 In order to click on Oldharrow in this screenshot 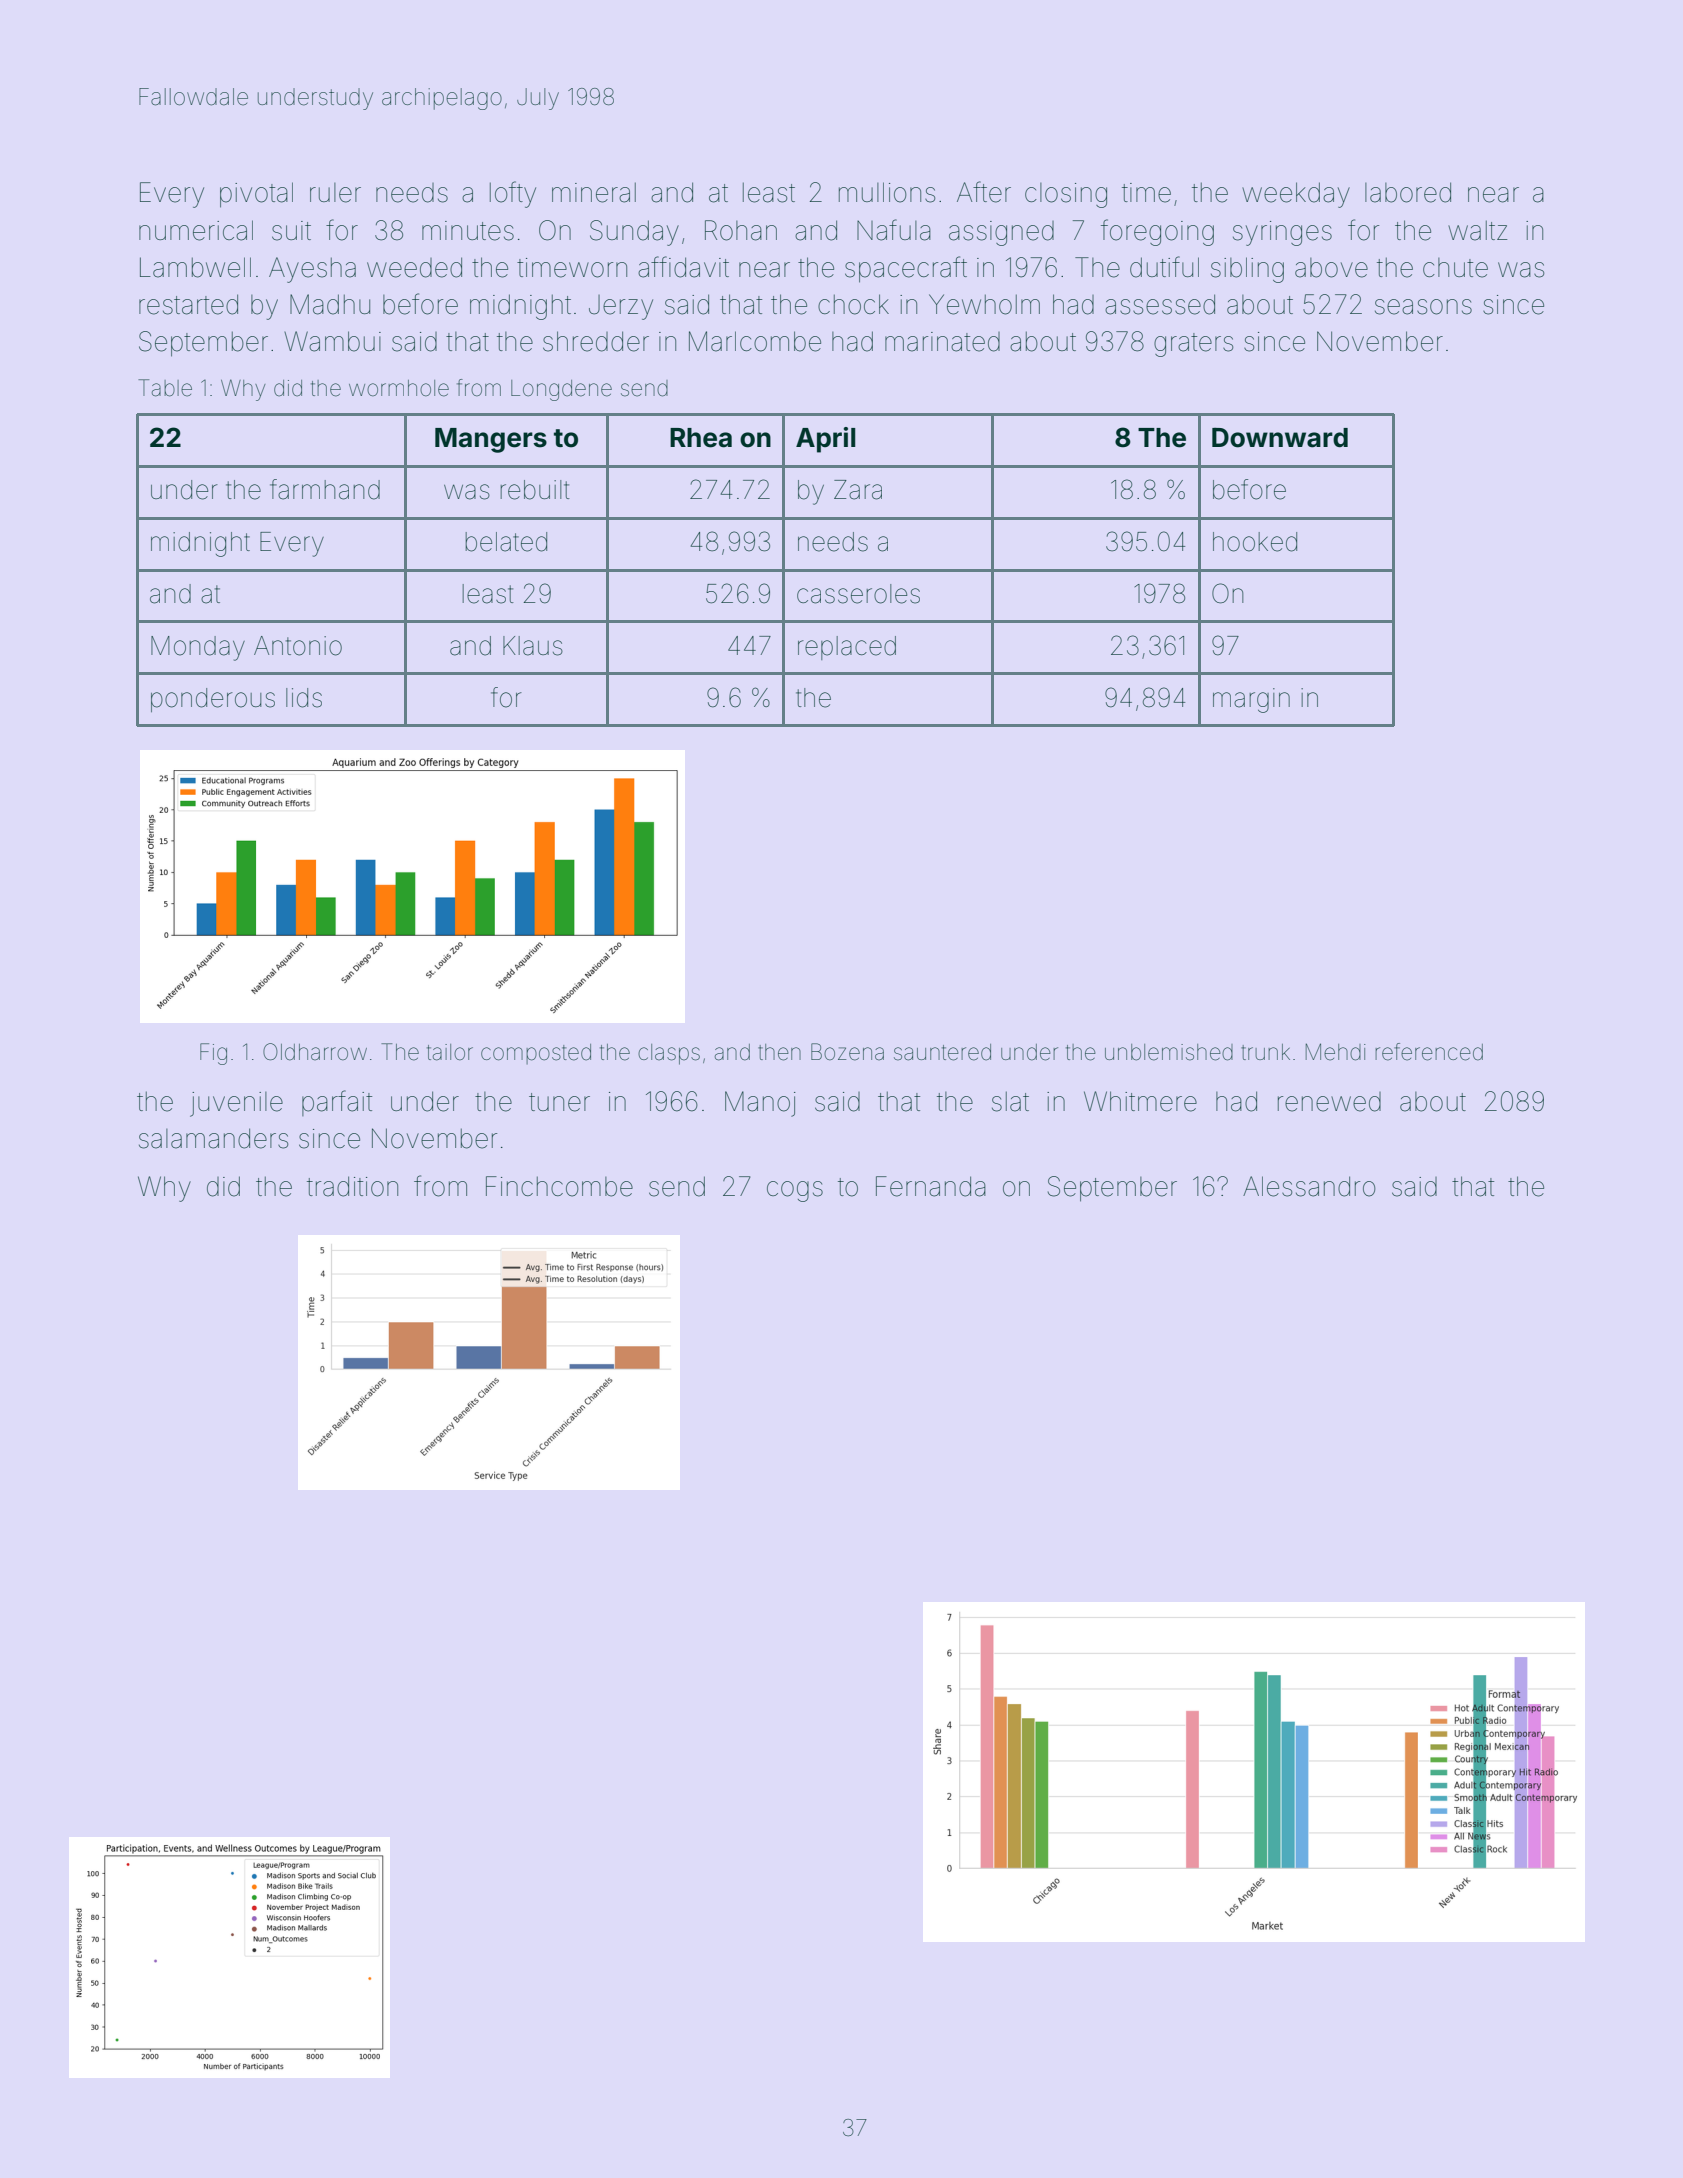, I will do `click(315, 1052)`.
